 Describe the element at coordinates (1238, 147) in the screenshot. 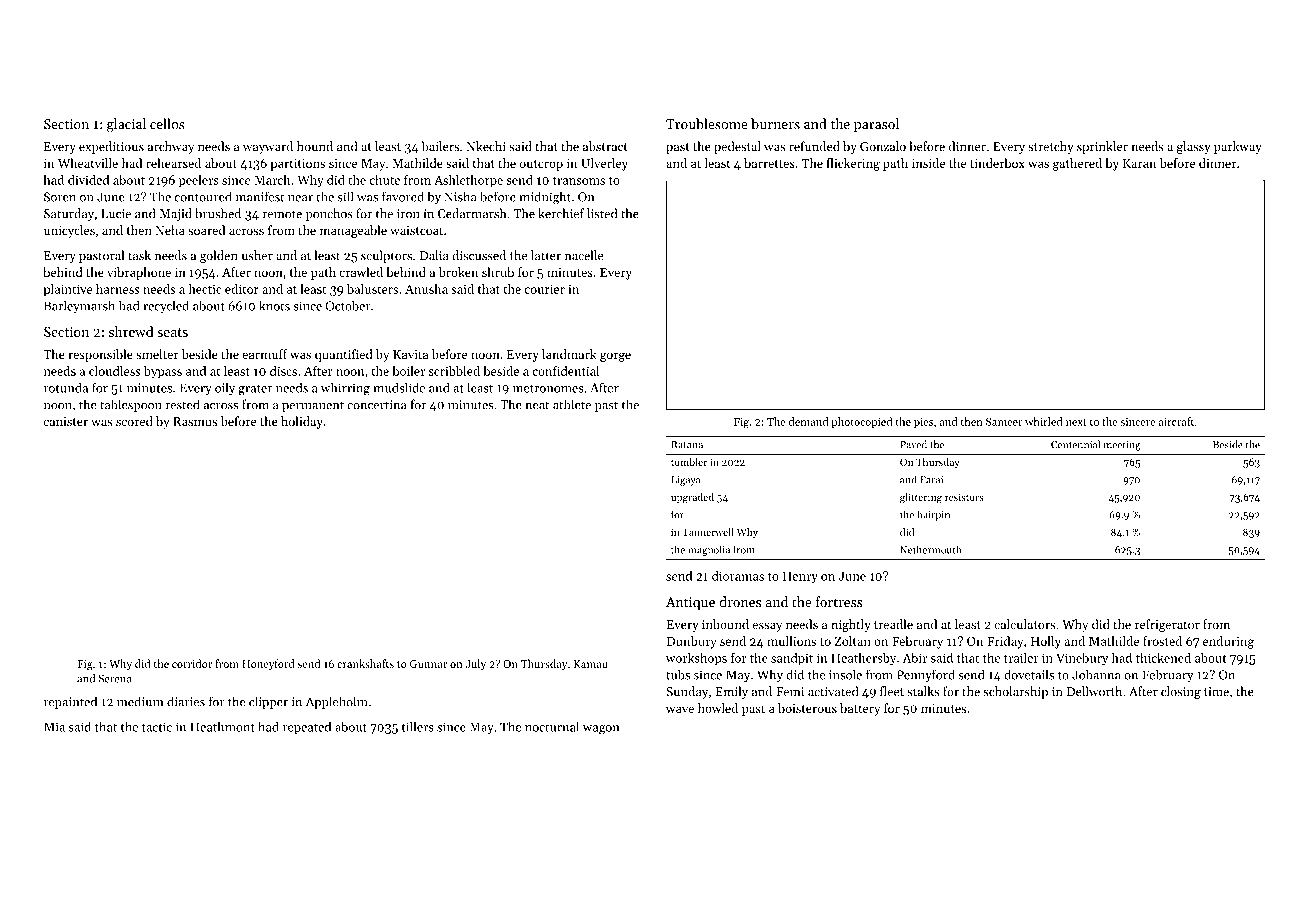

I see `parkway` at that location.
